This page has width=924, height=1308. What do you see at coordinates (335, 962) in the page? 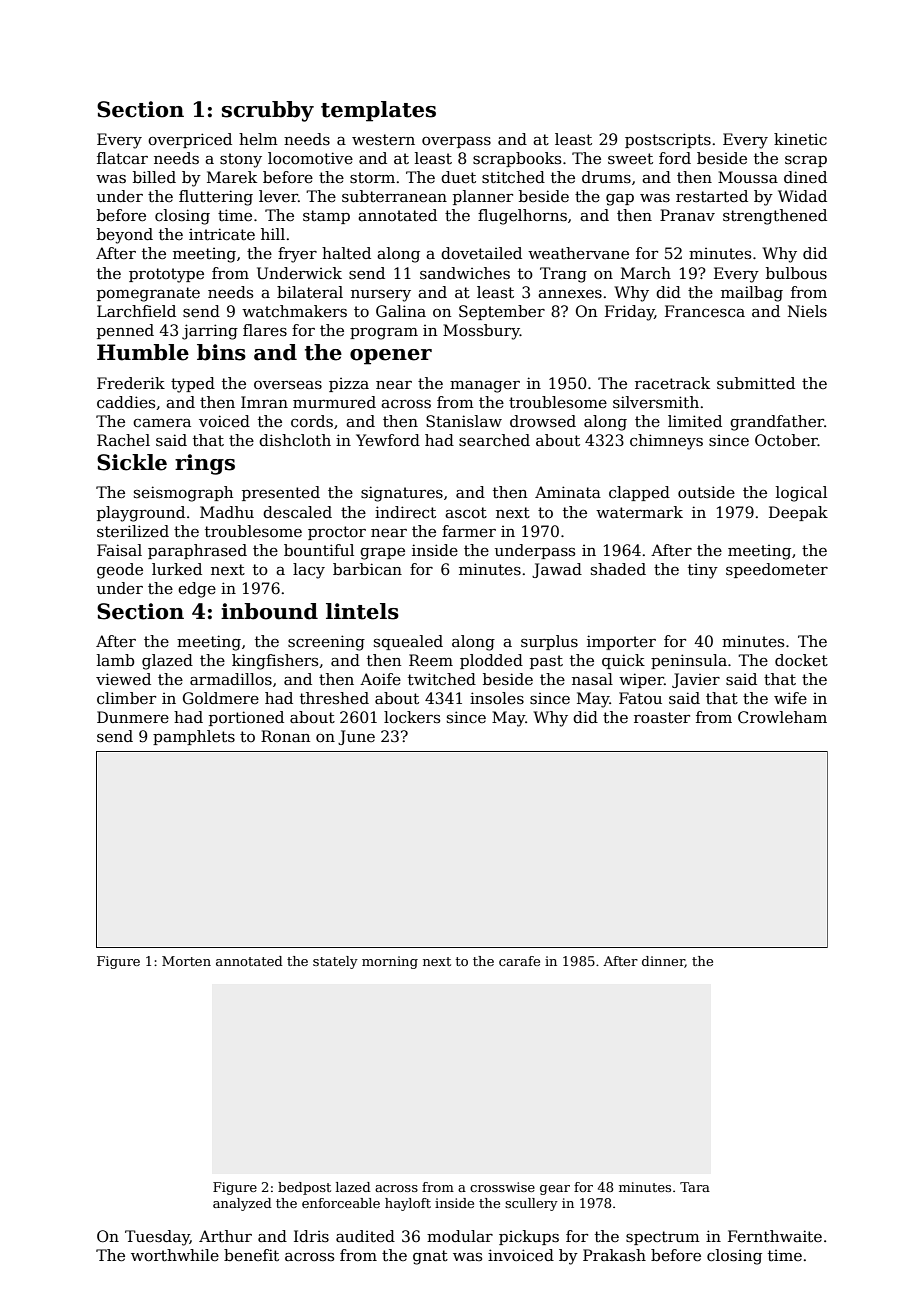
I see `stately` at bounding box center [335, 962].
